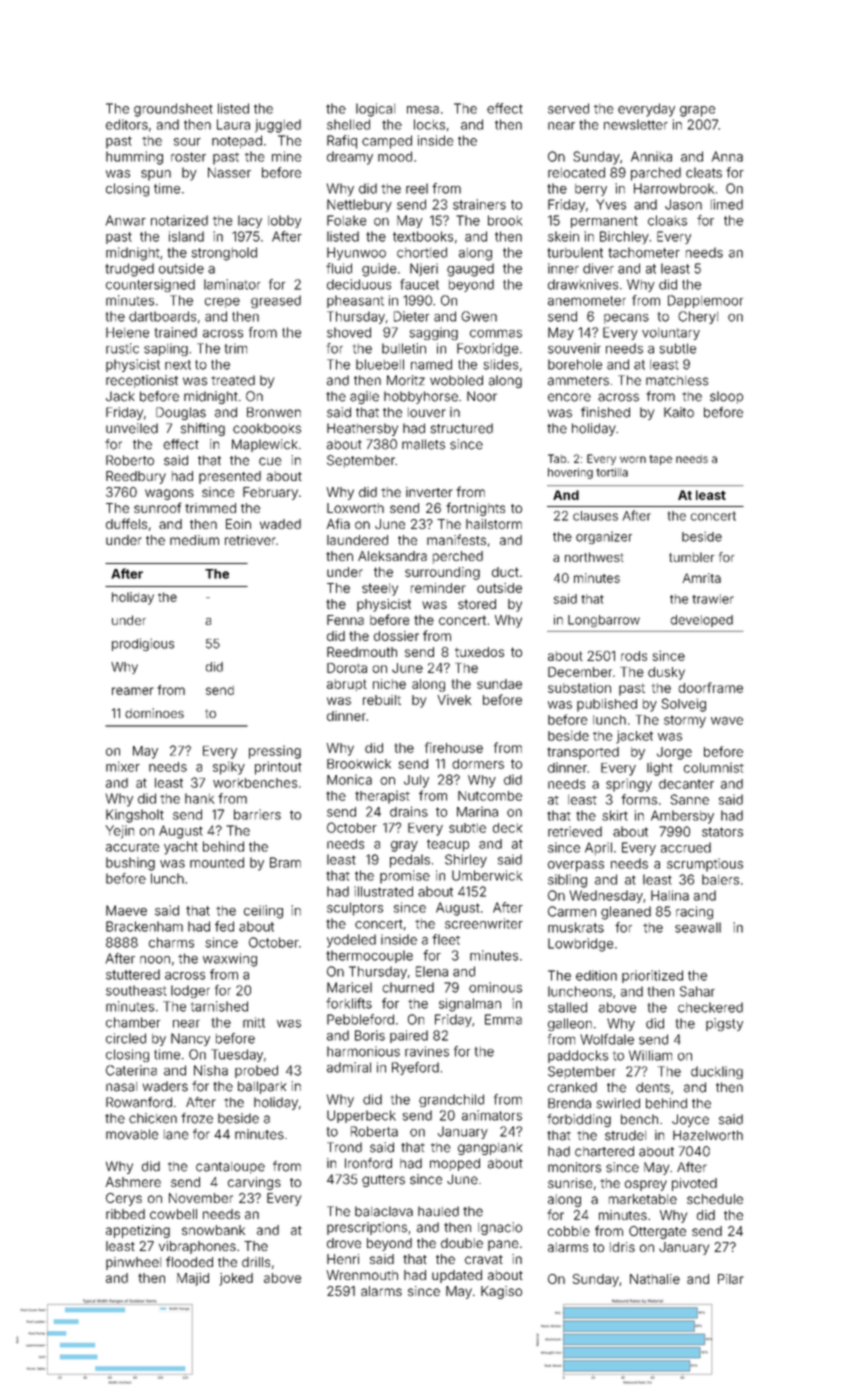 This screenshot has height=1400, width=849. Describe the element at coordinates (278, 126) in the screenshot. I see `juggled` at that location.
